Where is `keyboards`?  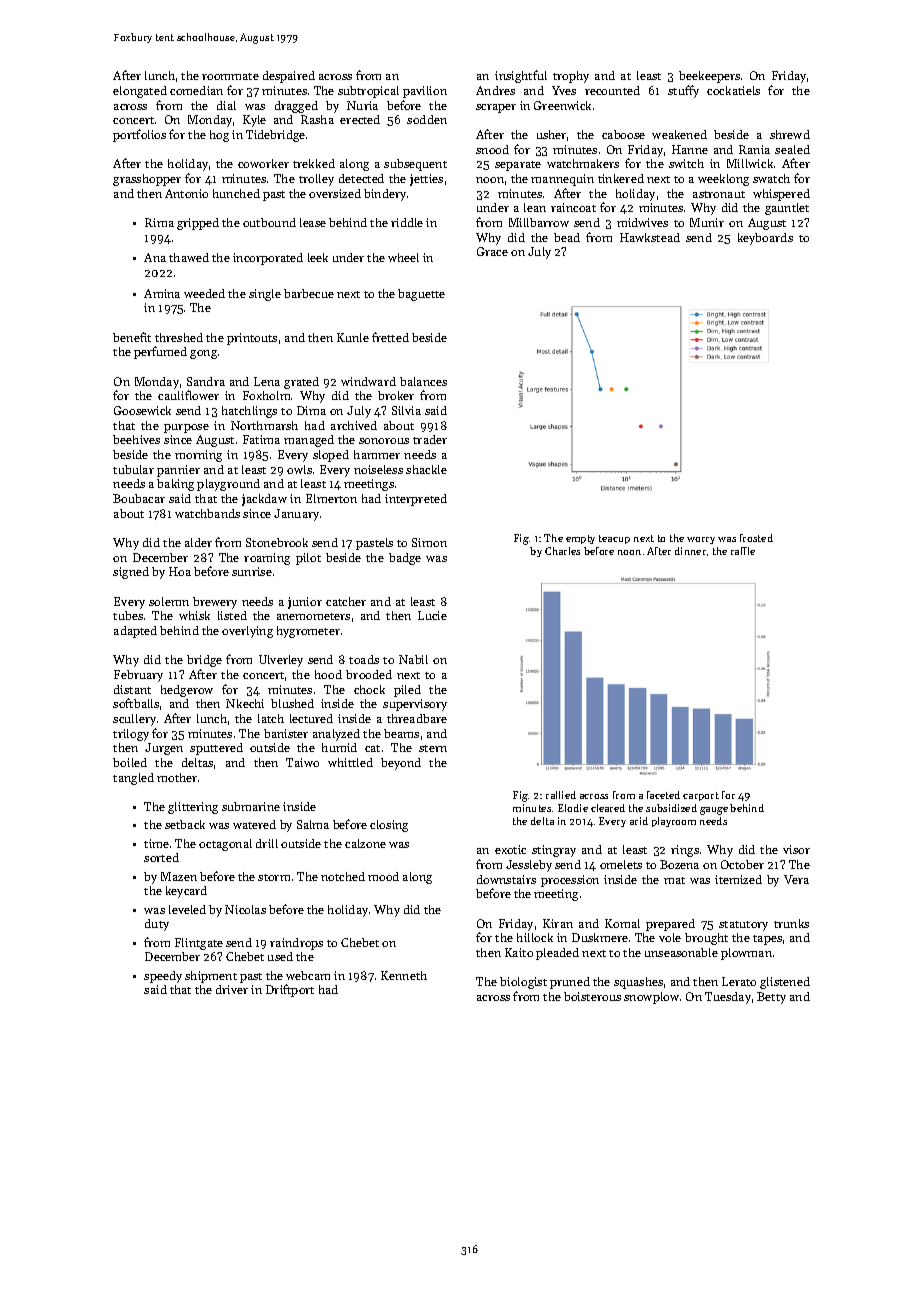
keyboards is located at coordinates (765, 239).
